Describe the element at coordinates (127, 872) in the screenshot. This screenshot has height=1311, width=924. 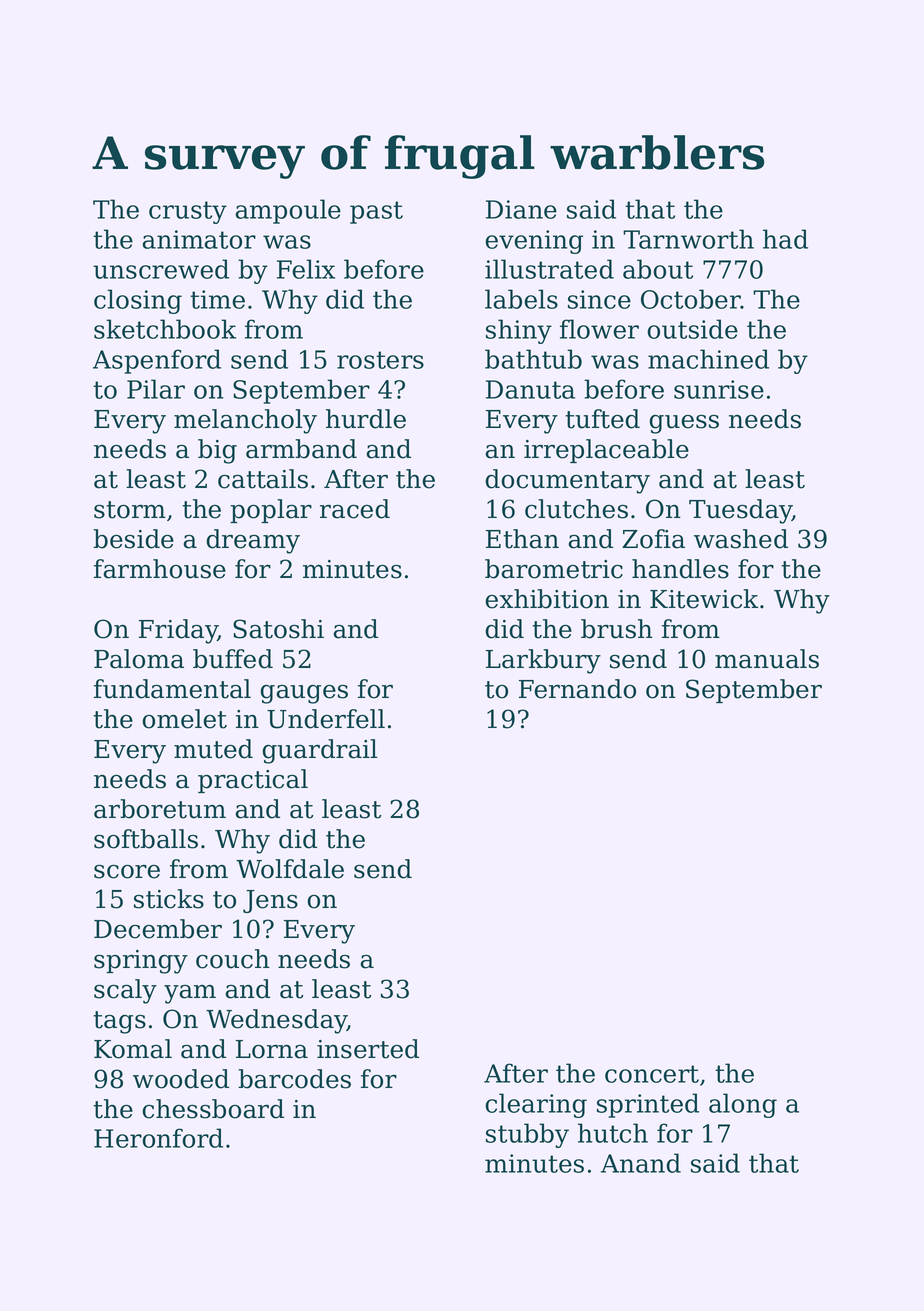
I see `score` at that location.
